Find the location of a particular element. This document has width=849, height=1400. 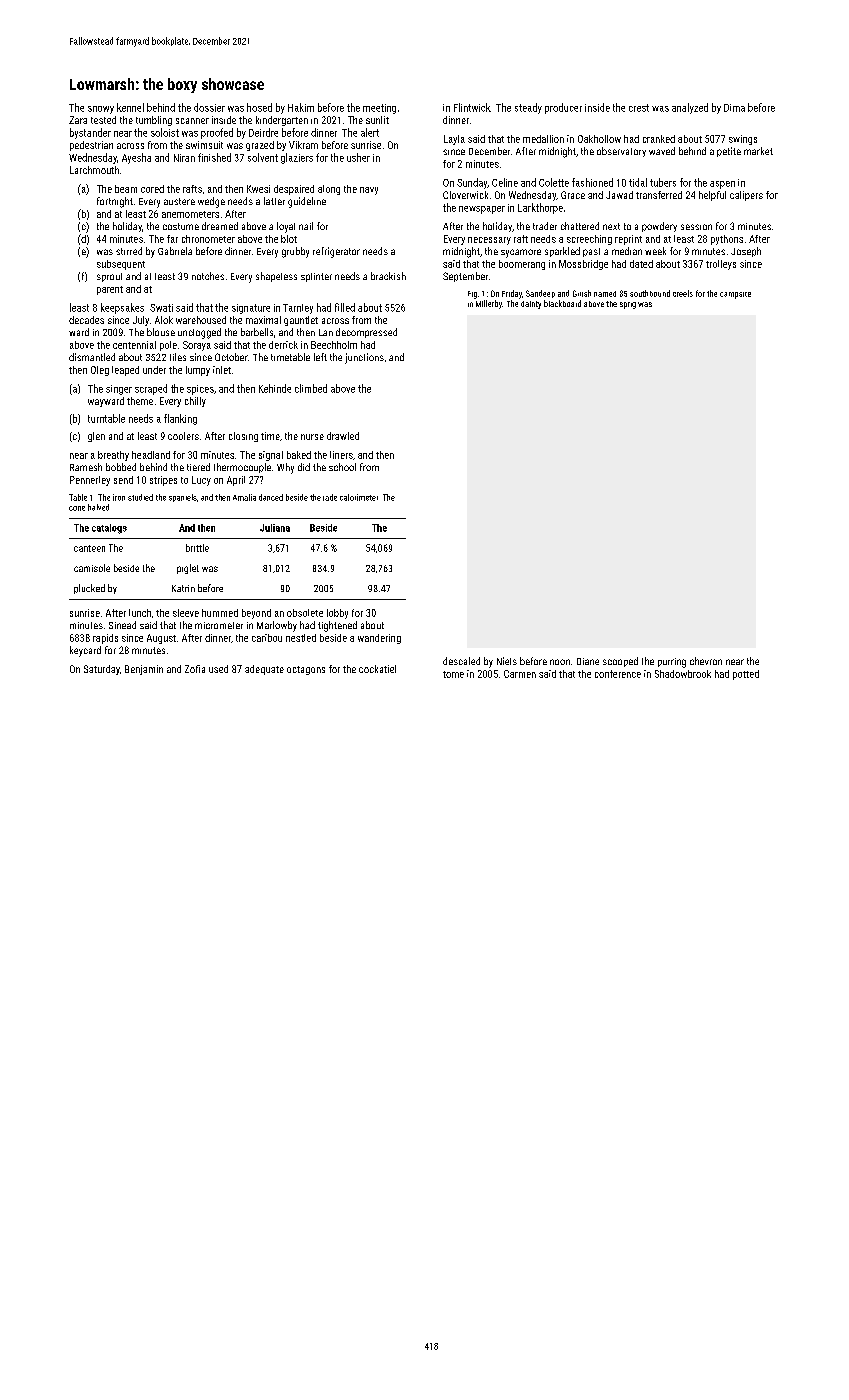

costume is located at coordinates (181, 226).
